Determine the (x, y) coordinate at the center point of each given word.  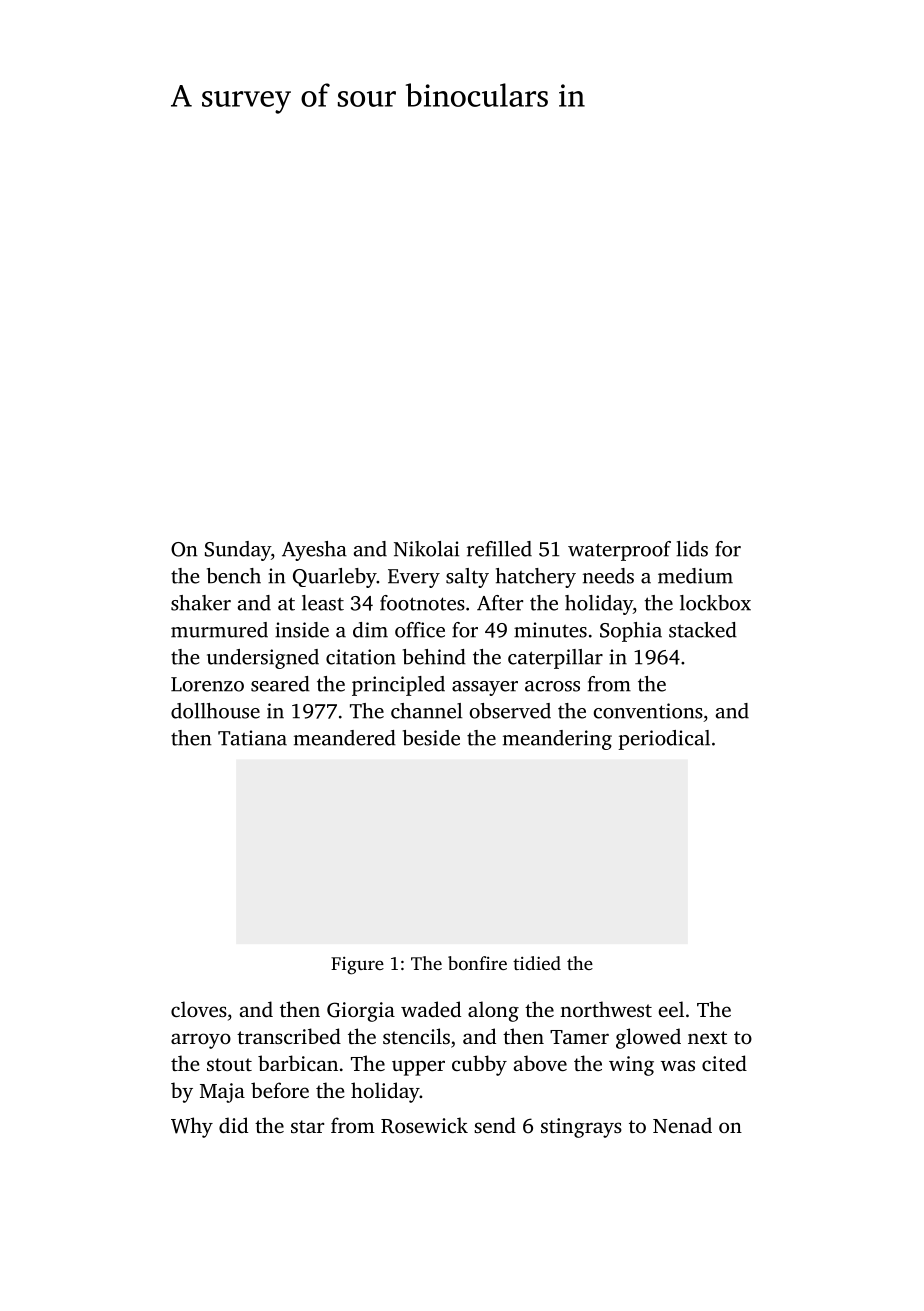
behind (434, 657)
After (500, 603)
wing (631, 1066)
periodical (664, 740)
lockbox (715, 603)
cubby (479, 1065)
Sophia (631, 632)
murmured (219, 630)
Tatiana (252, 738)
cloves (199, 1009)
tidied (537, 963)
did (233, 1125)
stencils (416, 1036)
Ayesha (314, 551)
